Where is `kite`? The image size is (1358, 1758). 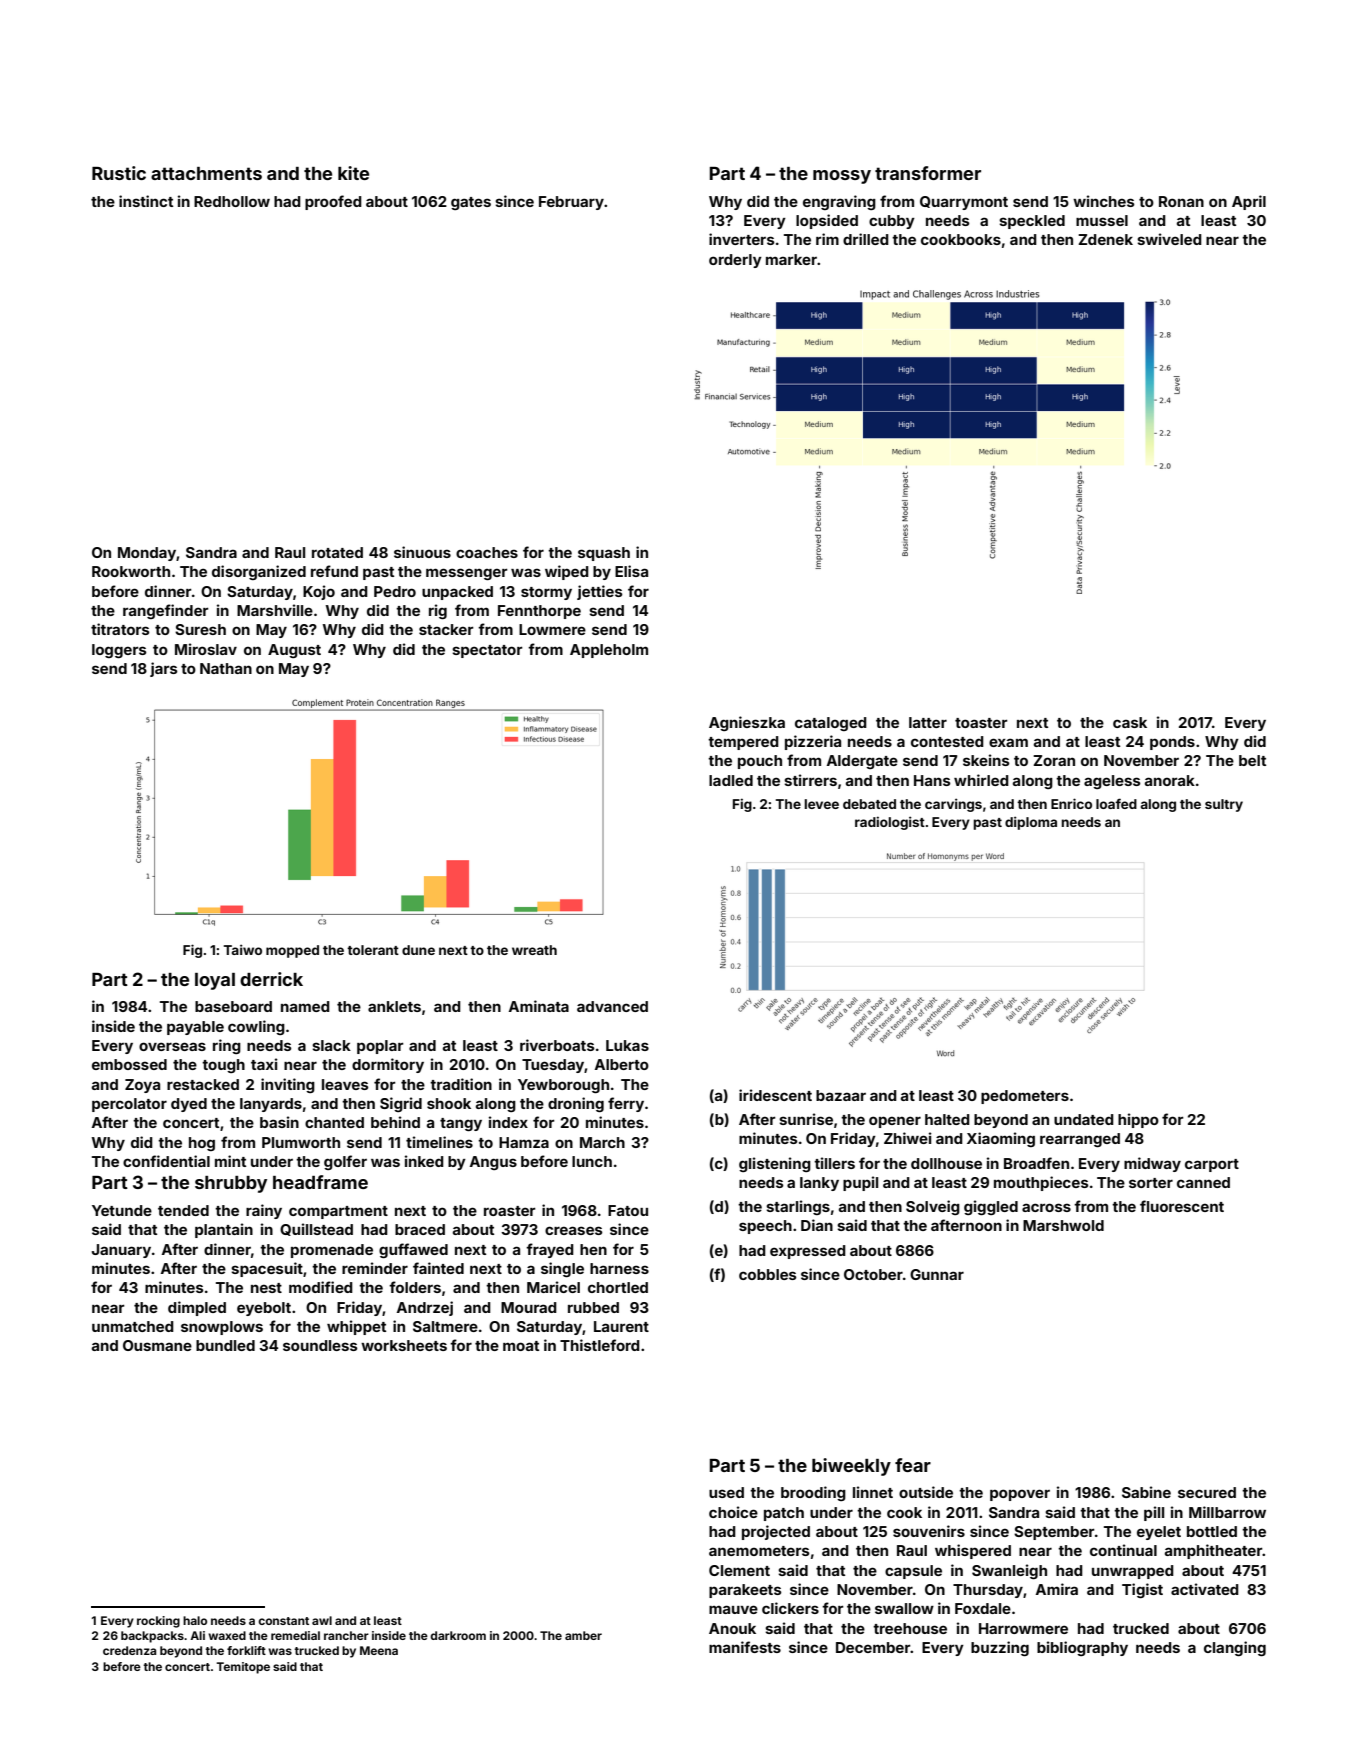 kite is located at coordinates (353, 173).
